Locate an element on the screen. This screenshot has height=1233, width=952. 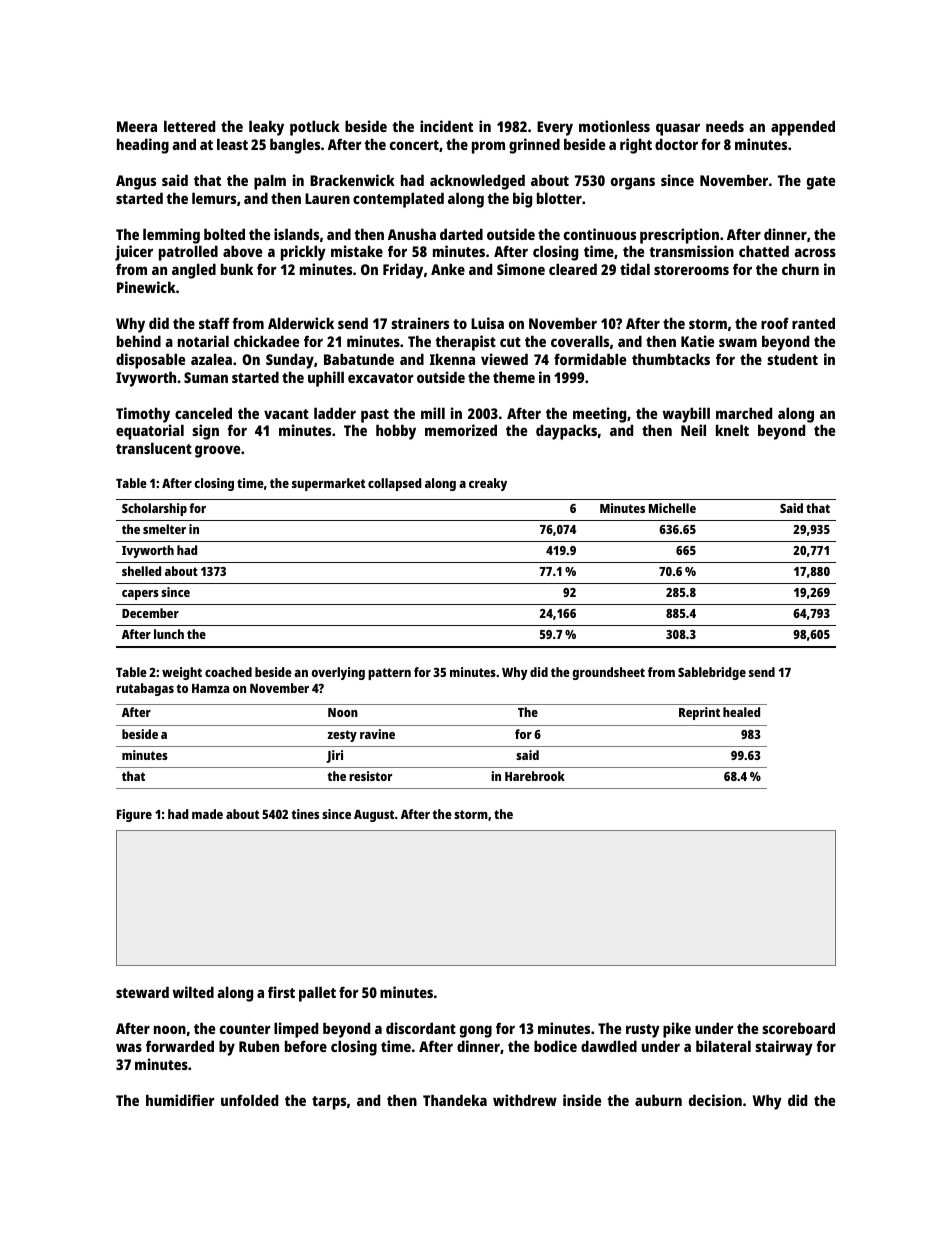
tarps is located at coordinates (329, 1103).
